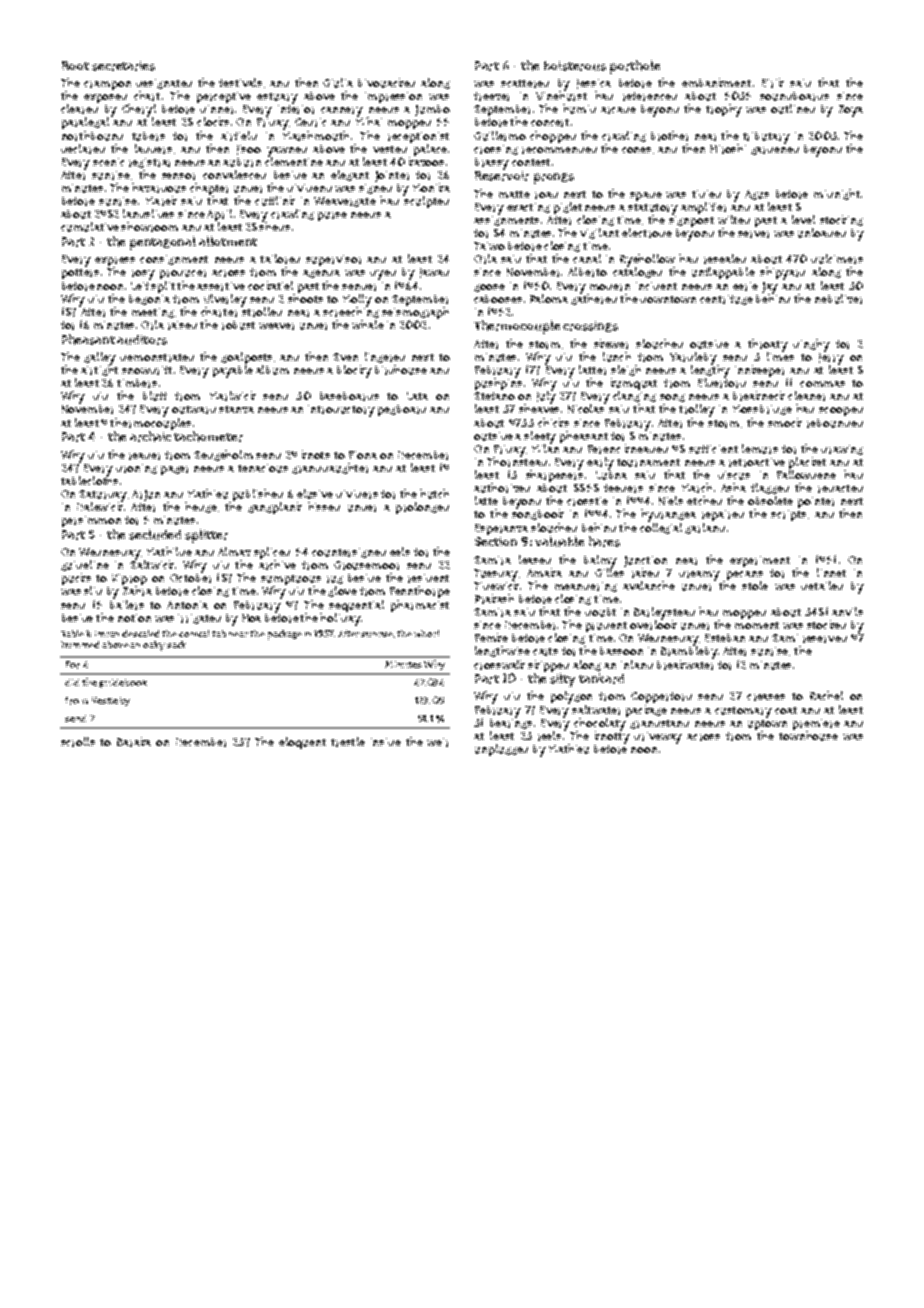 This screenshot has height=1308, width=924. I want to click on porthole, so click(635, 67).
